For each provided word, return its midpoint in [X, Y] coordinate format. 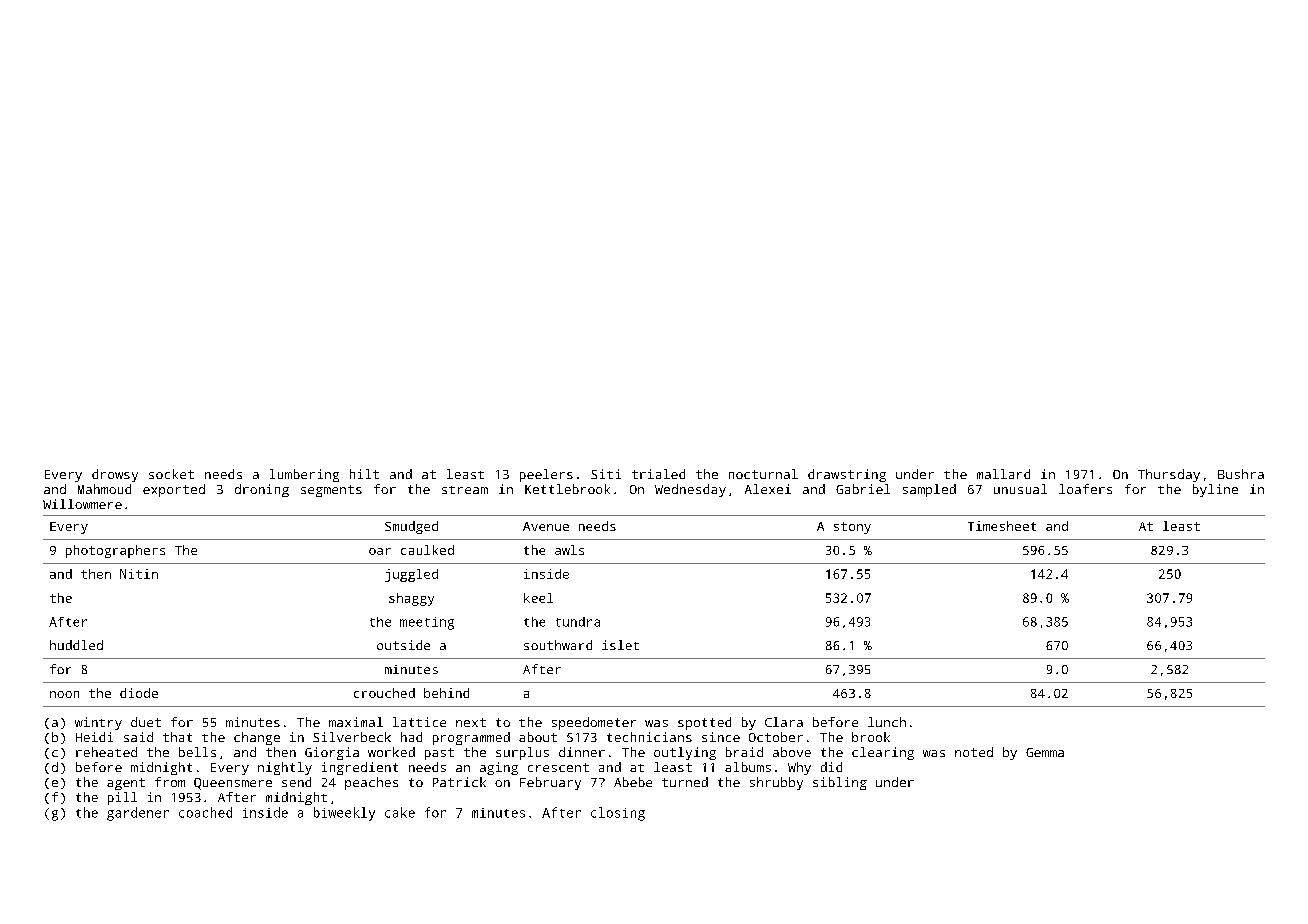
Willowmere [82, 504]
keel [538, 598]
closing [618, 814]
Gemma [1045, 752]
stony [852, 528]
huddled [76, 645]
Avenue [546, 526]
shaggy [411, 599]
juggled [411, 575]
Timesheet [1002, 526]
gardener [138, 814]
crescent [558, 767]
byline [1215, 490]
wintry [98, 723]
